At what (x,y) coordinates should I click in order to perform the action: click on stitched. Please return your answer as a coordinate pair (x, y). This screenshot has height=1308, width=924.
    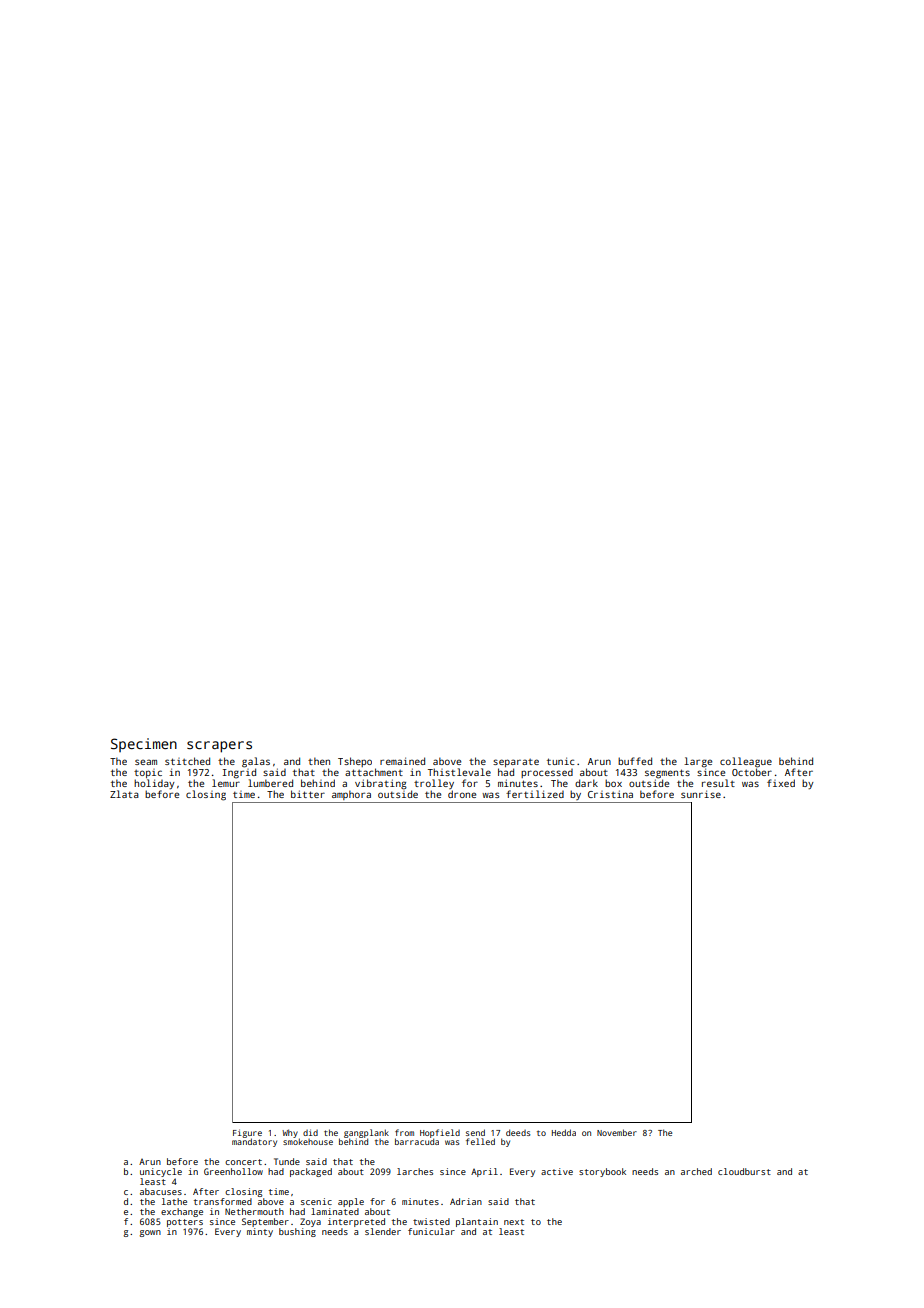
    Looking at the image, I should click on (187, 761).
